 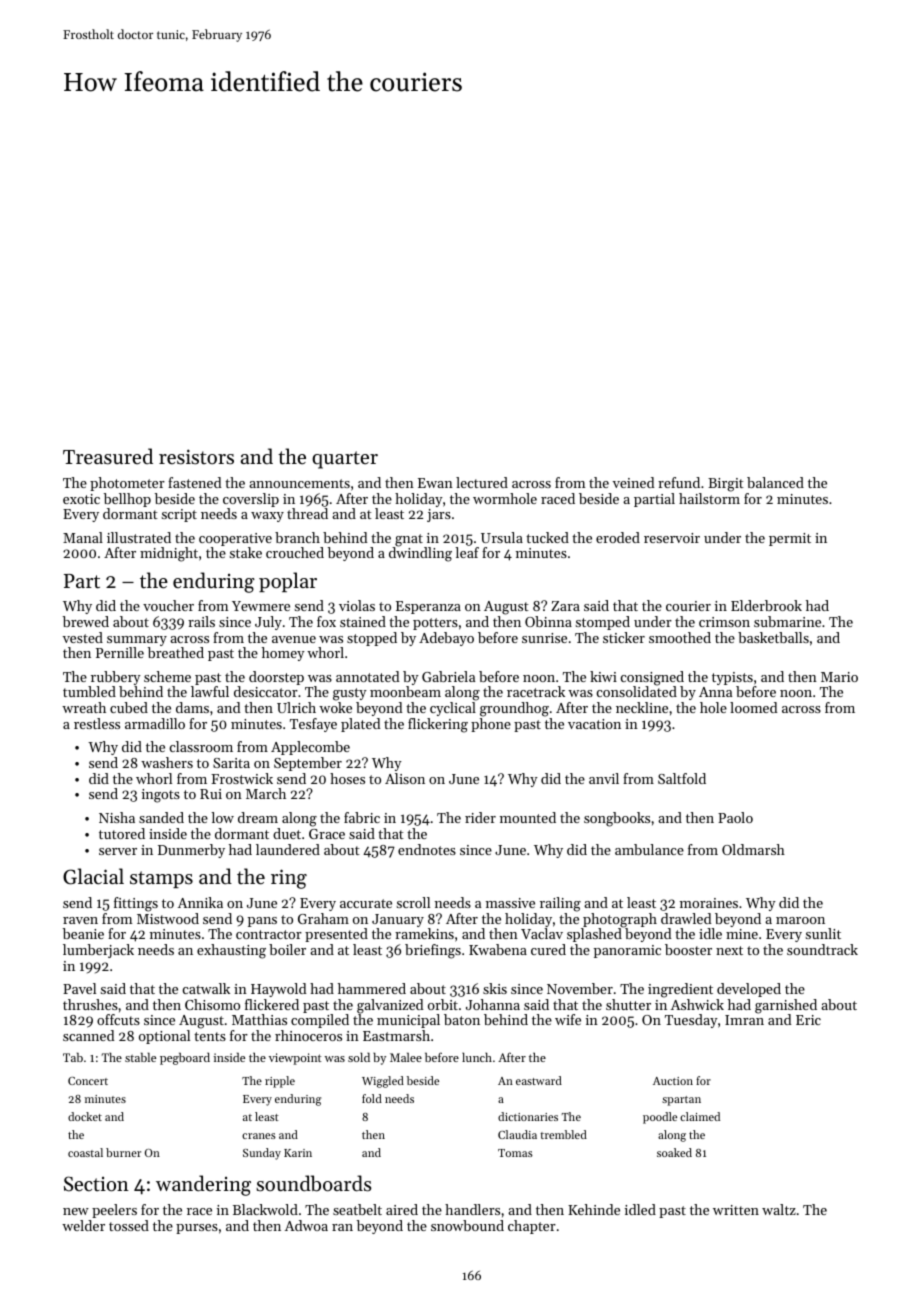 What do you see at coordinates (514, 709) in the image?
I see `groundhog` at bounding box center [514, 709].
